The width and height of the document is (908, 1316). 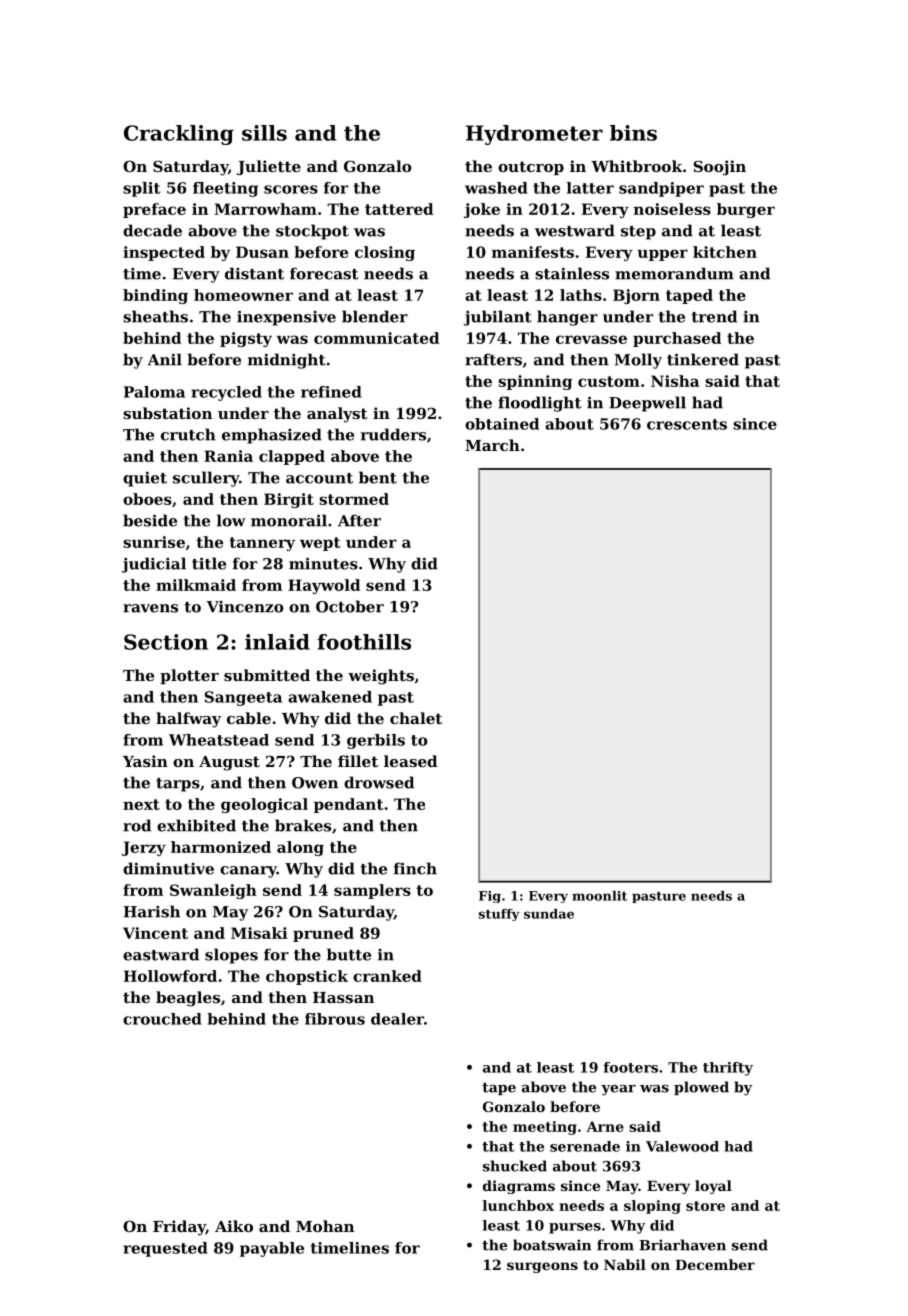 What do you see at coordinates (168, 868) in the document?
I see `diminutive` at bounding box center [168, 868].
